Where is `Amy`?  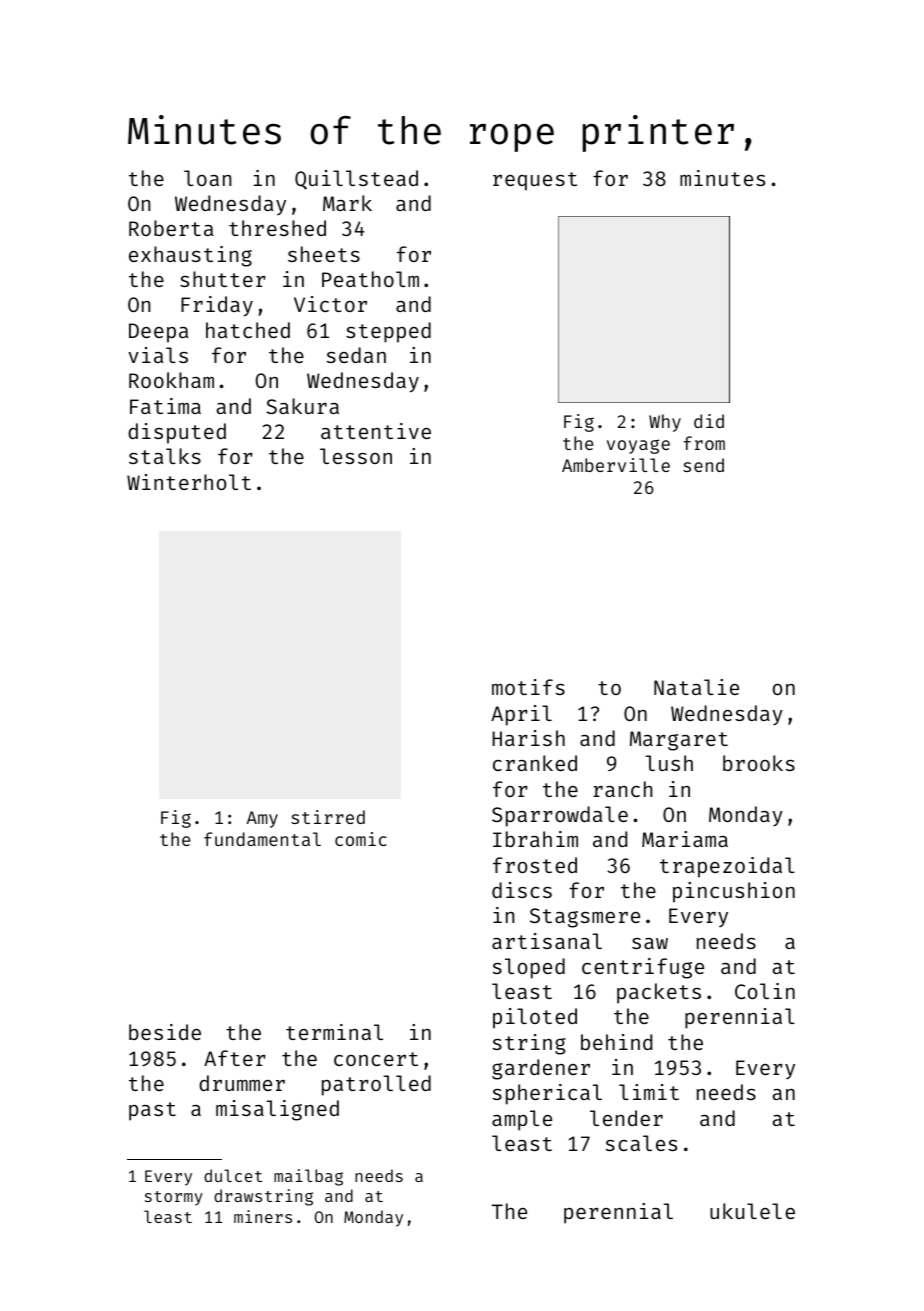
Amy is located at coordinates (262, 819).
